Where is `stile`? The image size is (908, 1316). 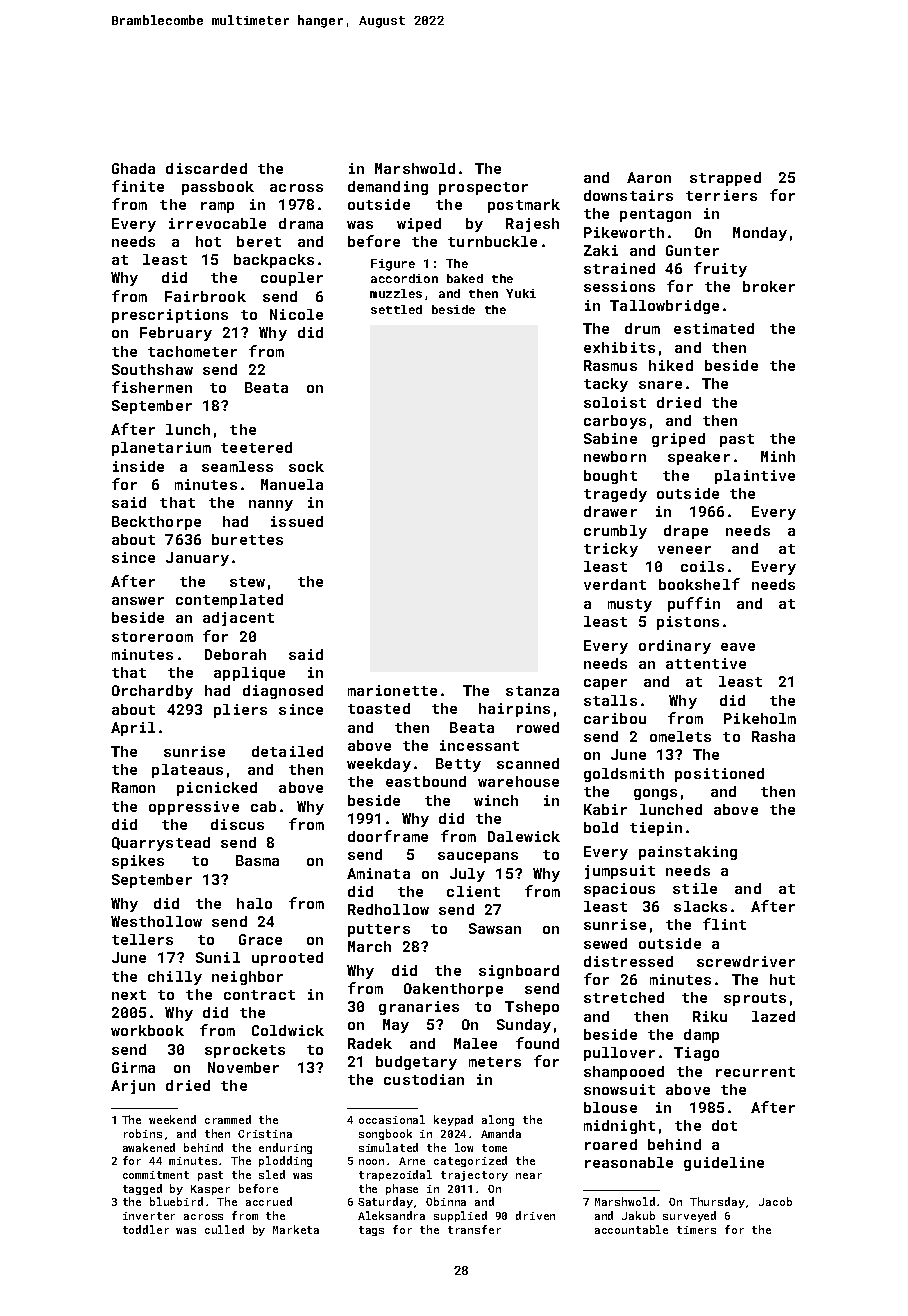 stile is located at coordinates (695, 888).
